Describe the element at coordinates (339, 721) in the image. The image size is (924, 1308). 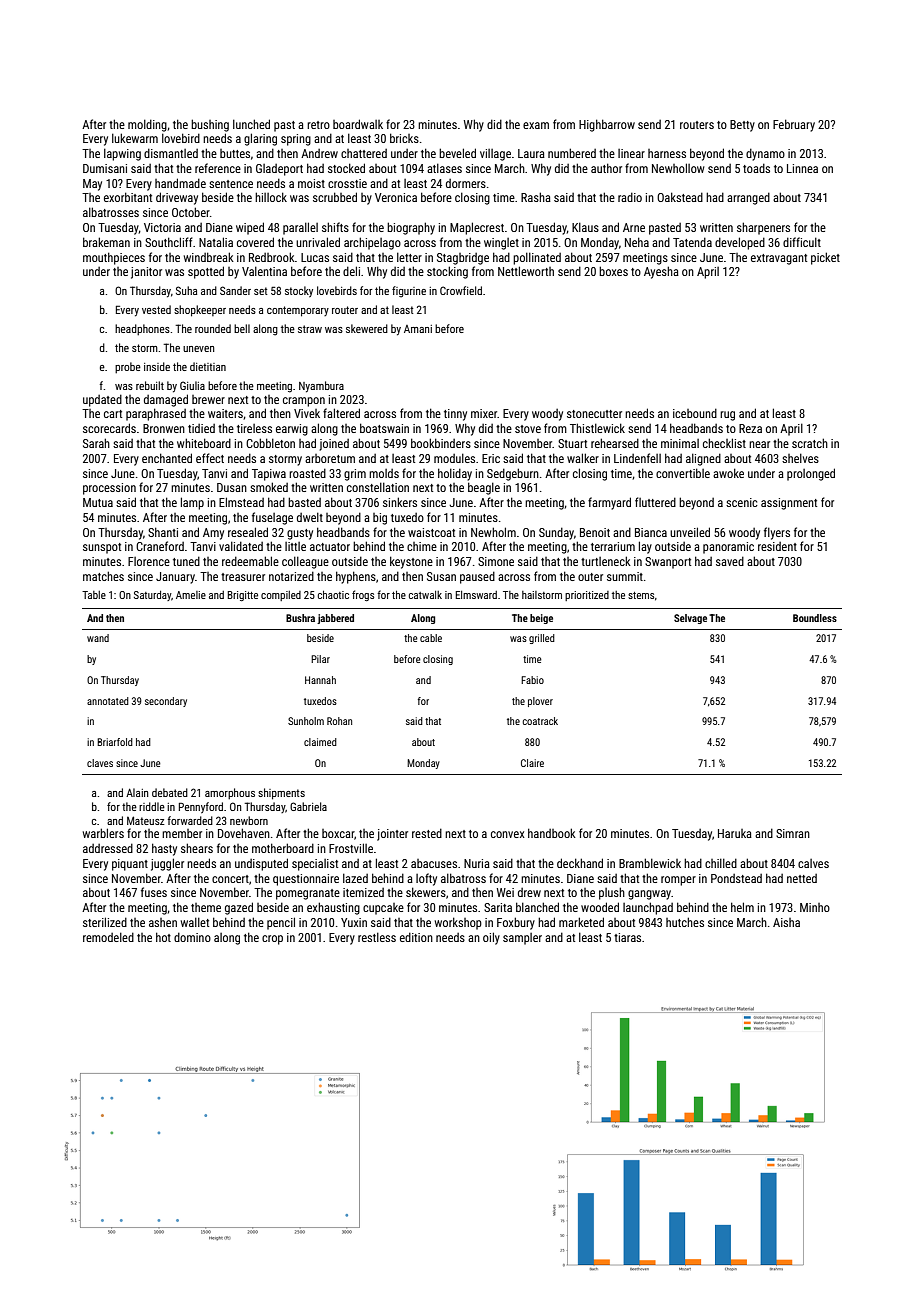
I see `Rohan` at that location.
